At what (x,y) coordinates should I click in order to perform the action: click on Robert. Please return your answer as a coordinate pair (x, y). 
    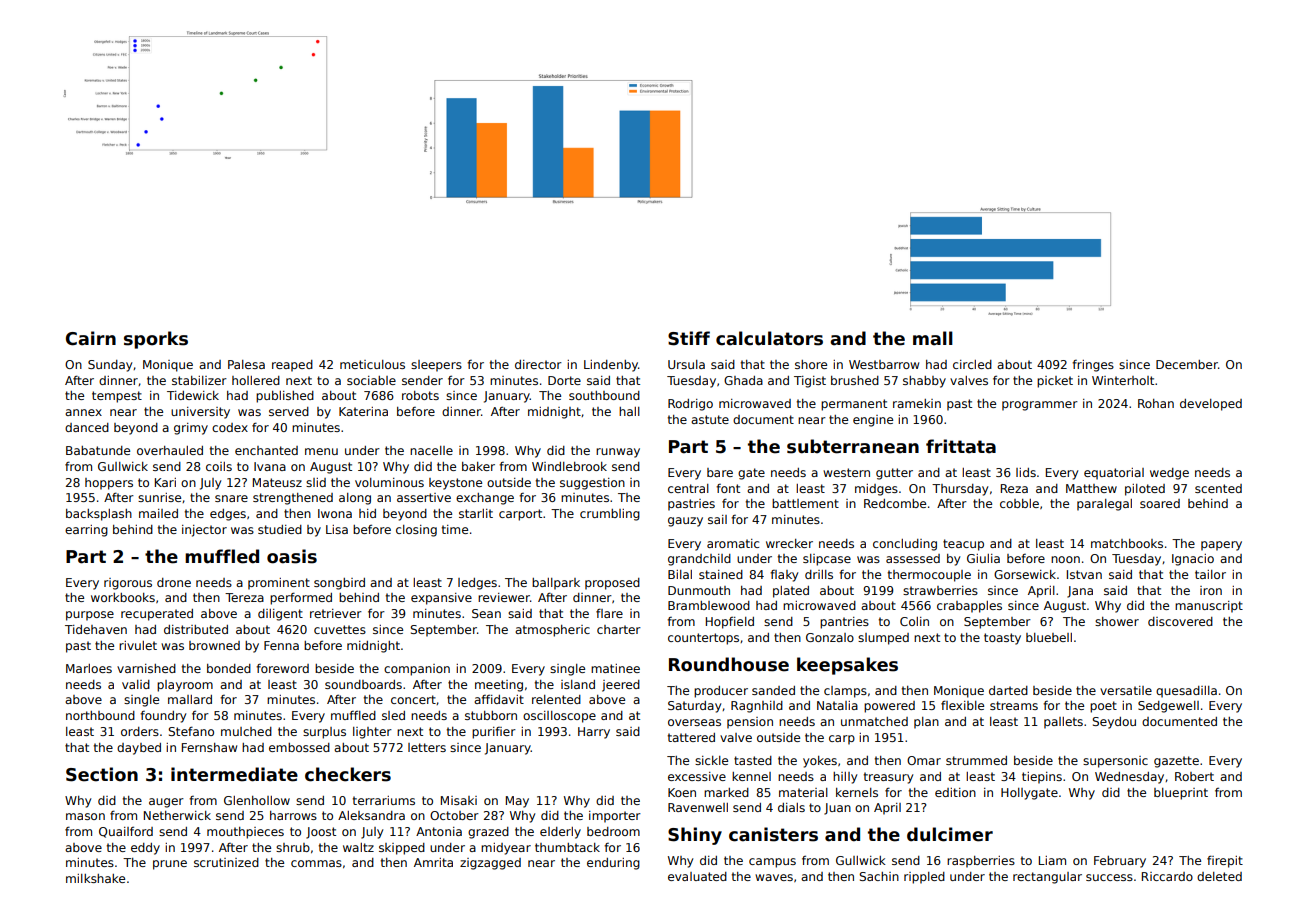
    Looking at the image, I should click on (1194, 776).
